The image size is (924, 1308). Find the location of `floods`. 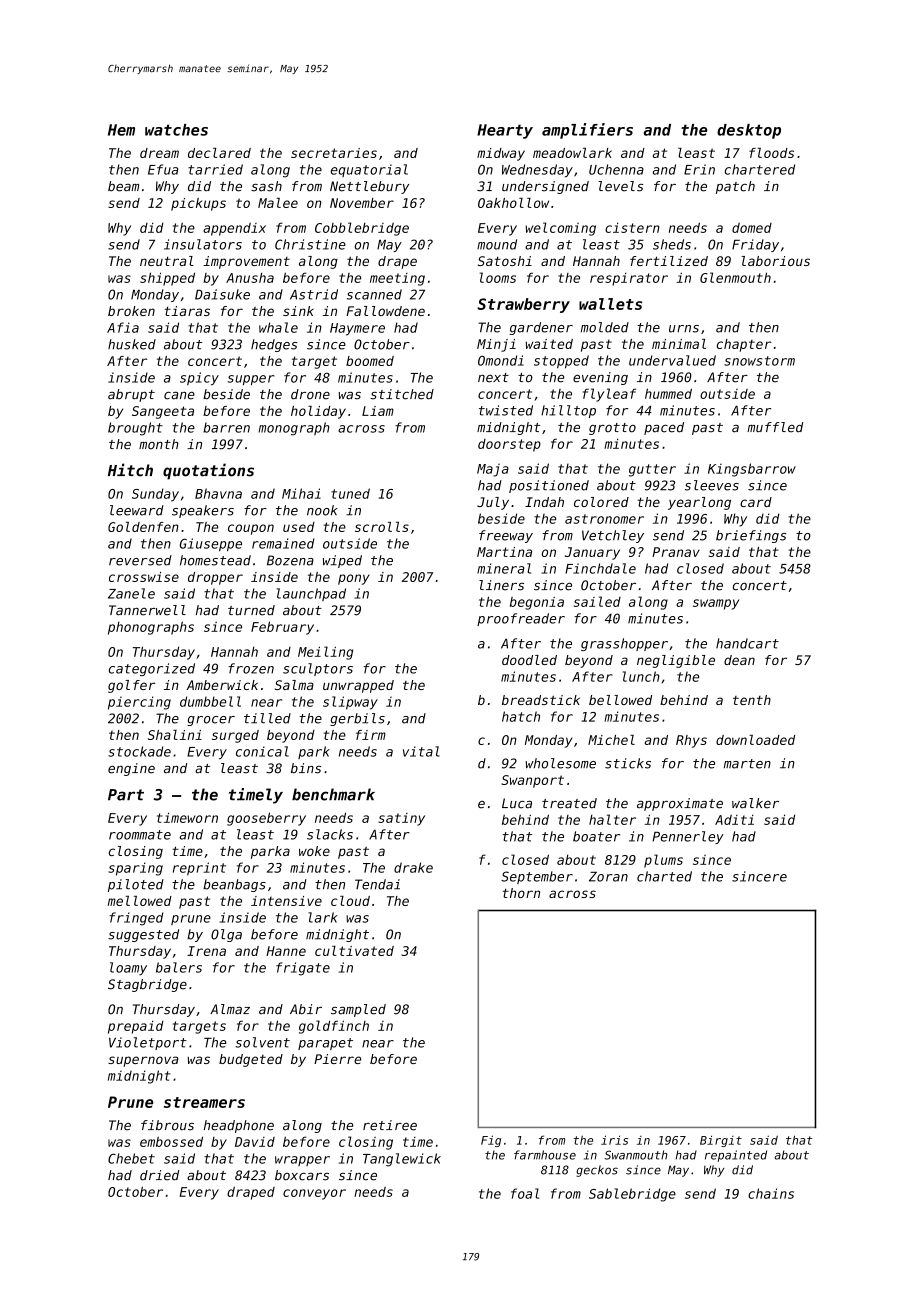

floods is located at coordinates (771, 153).
